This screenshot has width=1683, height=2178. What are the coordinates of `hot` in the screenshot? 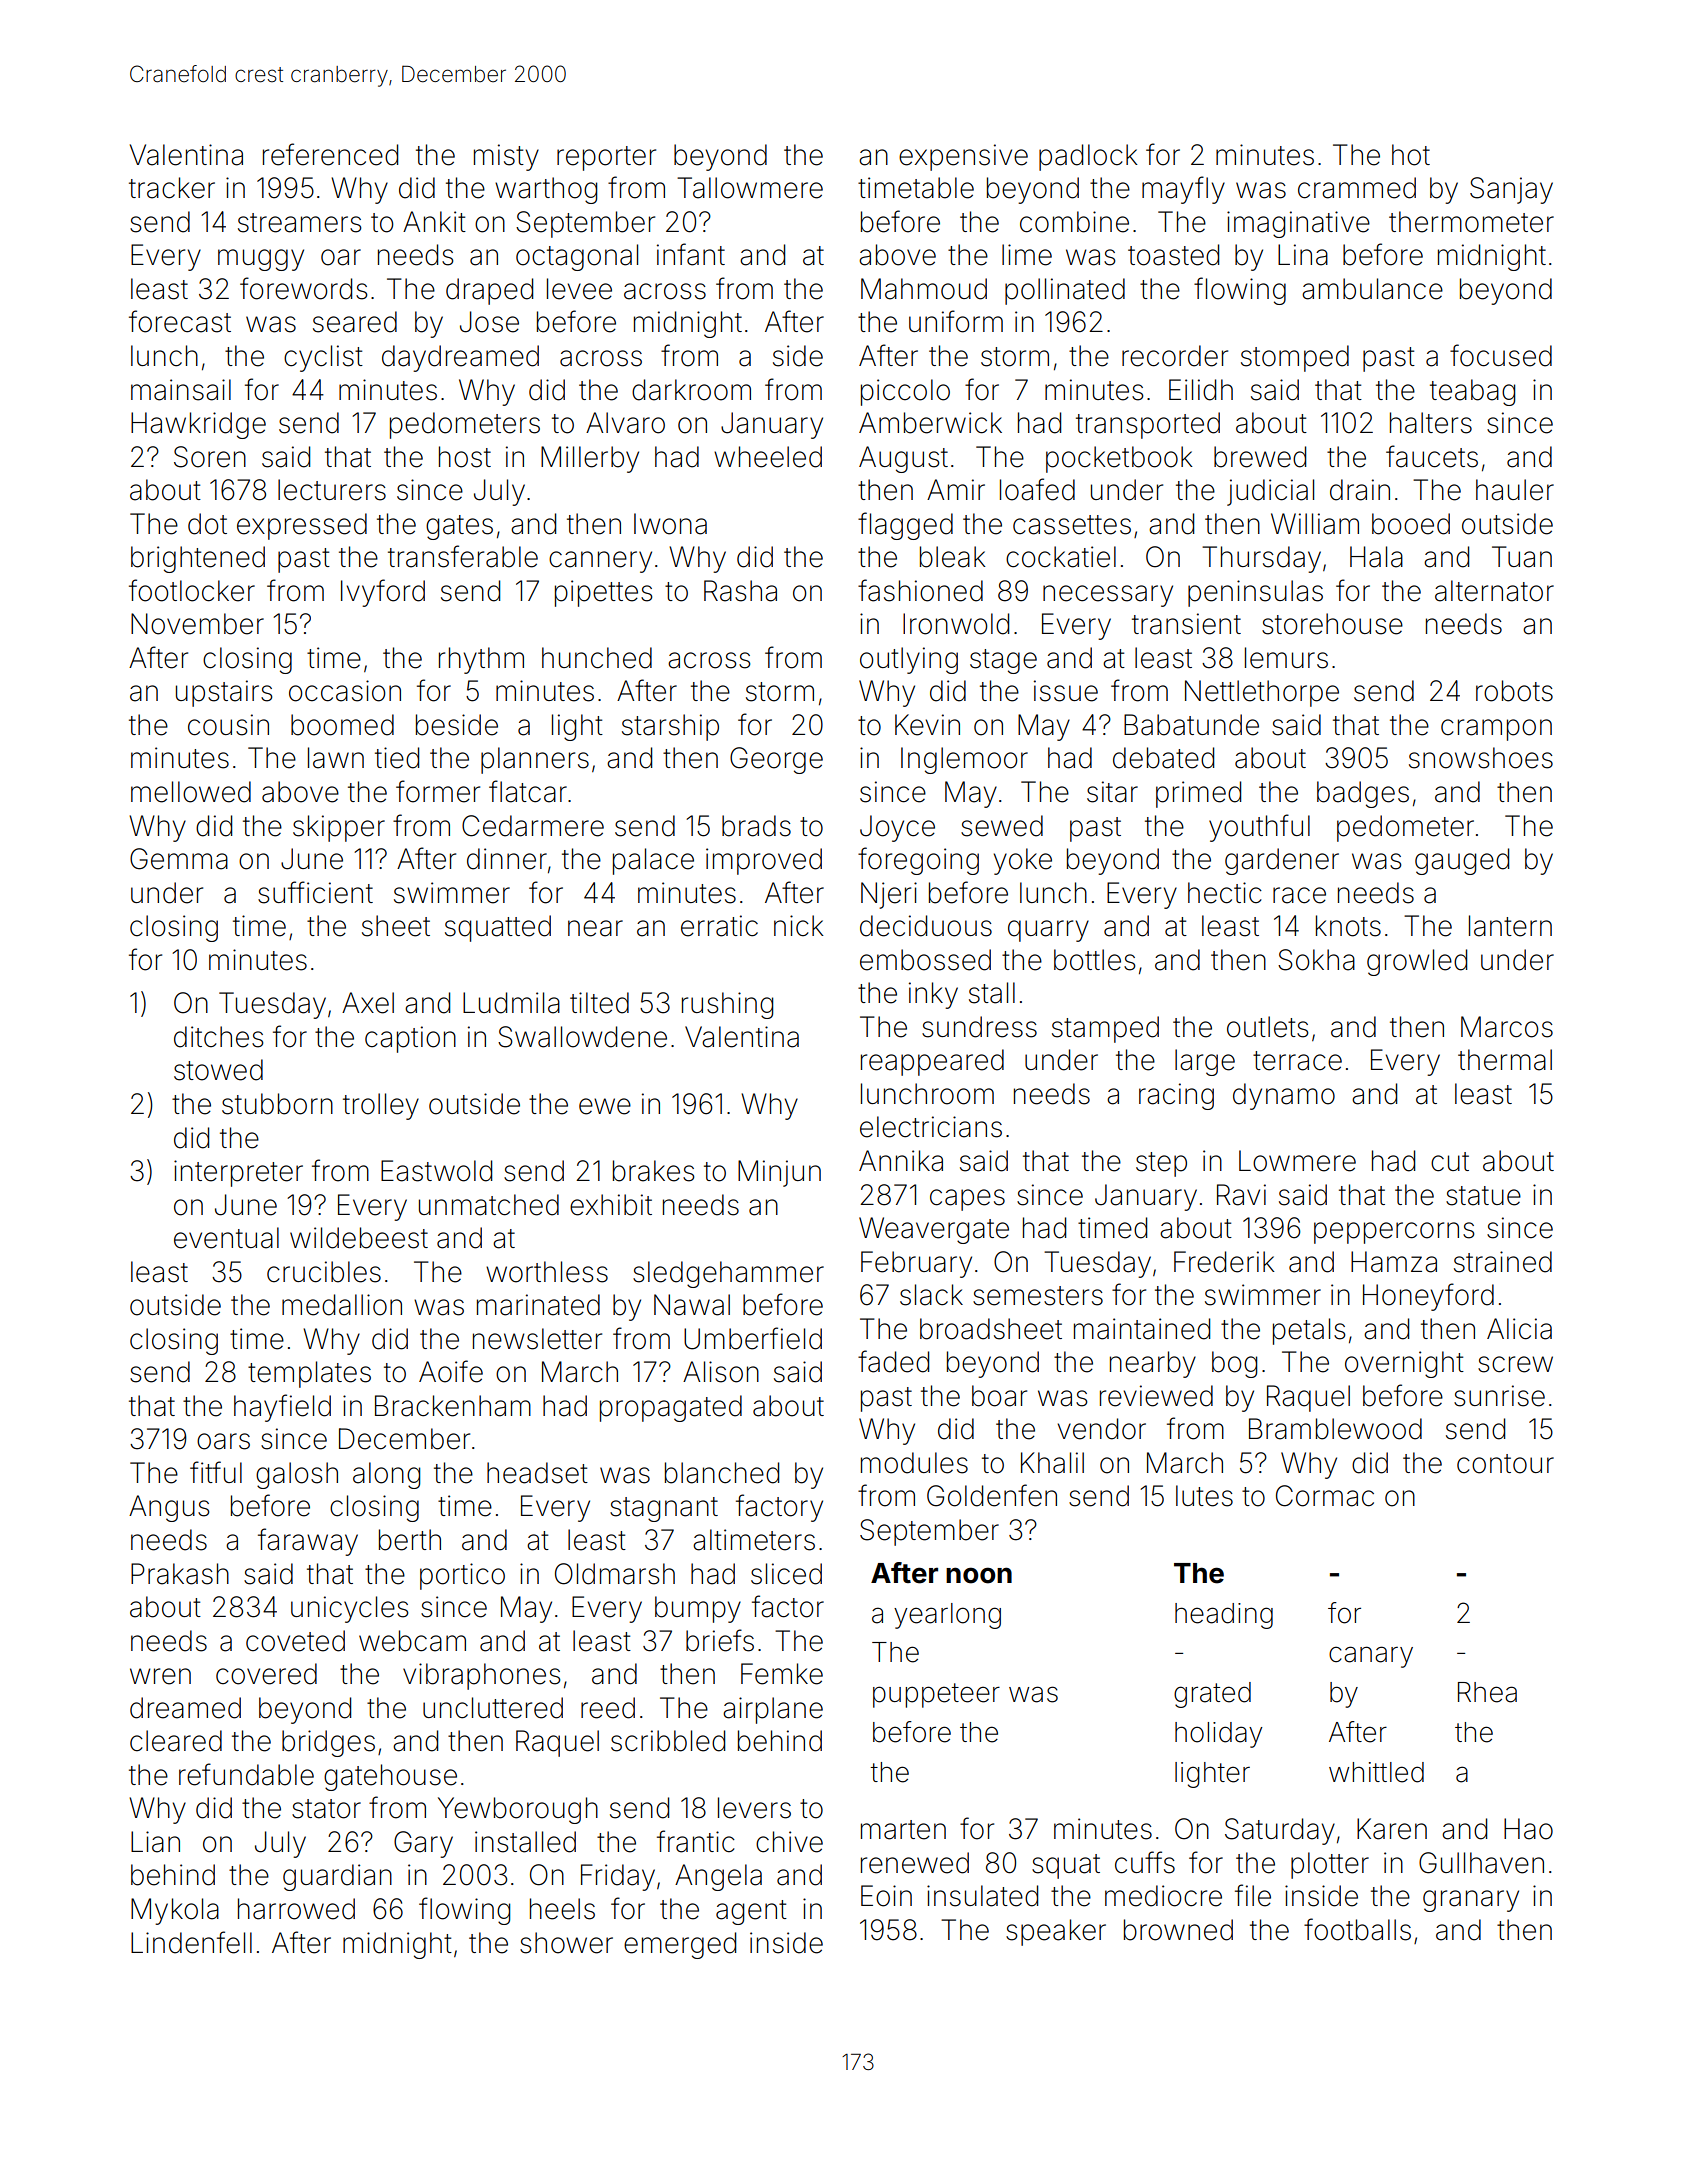 It's located at (1411, 155).
